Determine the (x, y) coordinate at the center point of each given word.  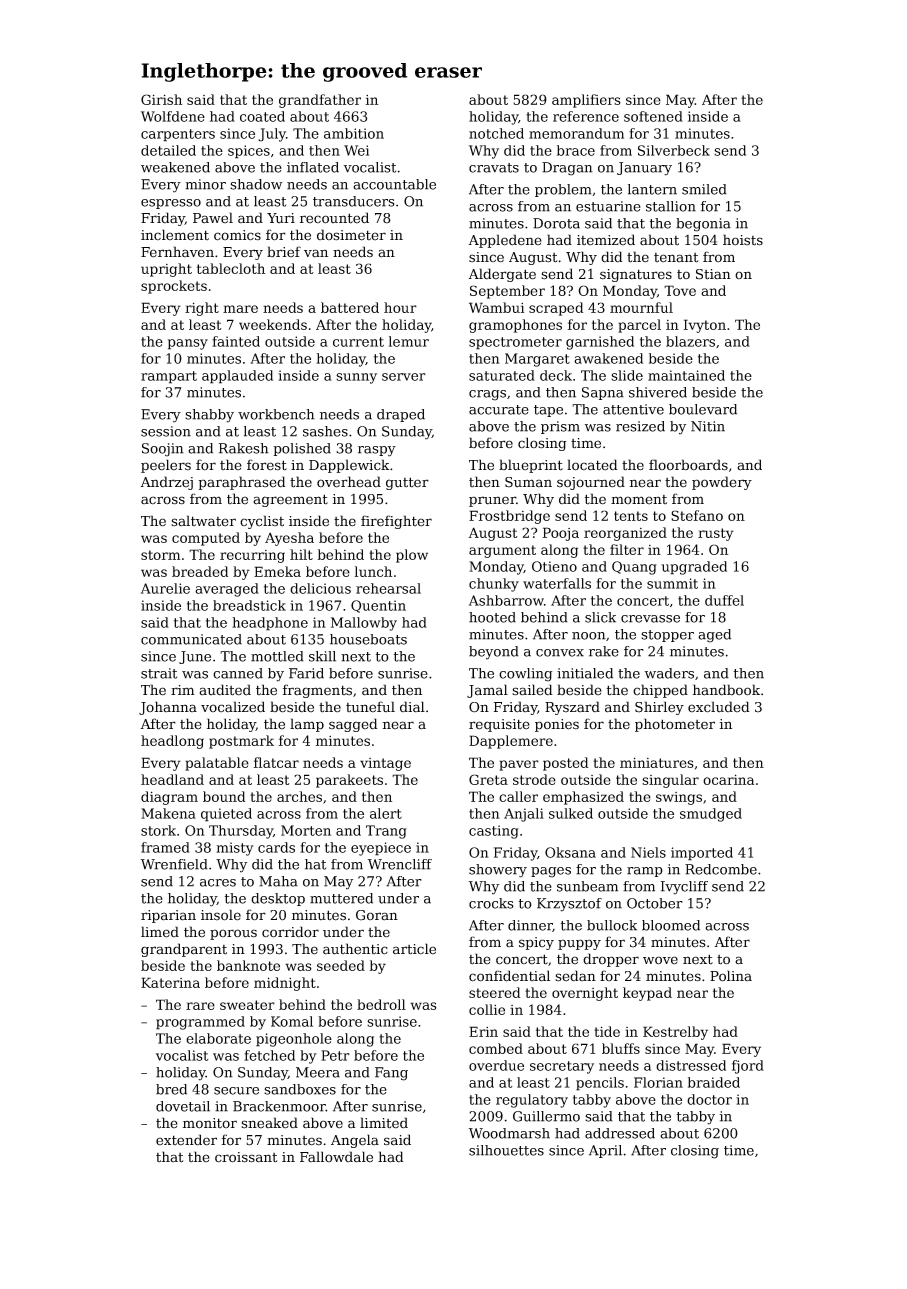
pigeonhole (294, 1040)
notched (496, 133)
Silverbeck (674, 150)
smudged (711, 815)
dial (412, 707)
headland (172, 779)
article (414, 949)
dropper (611, 960)
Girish (161, 99)
